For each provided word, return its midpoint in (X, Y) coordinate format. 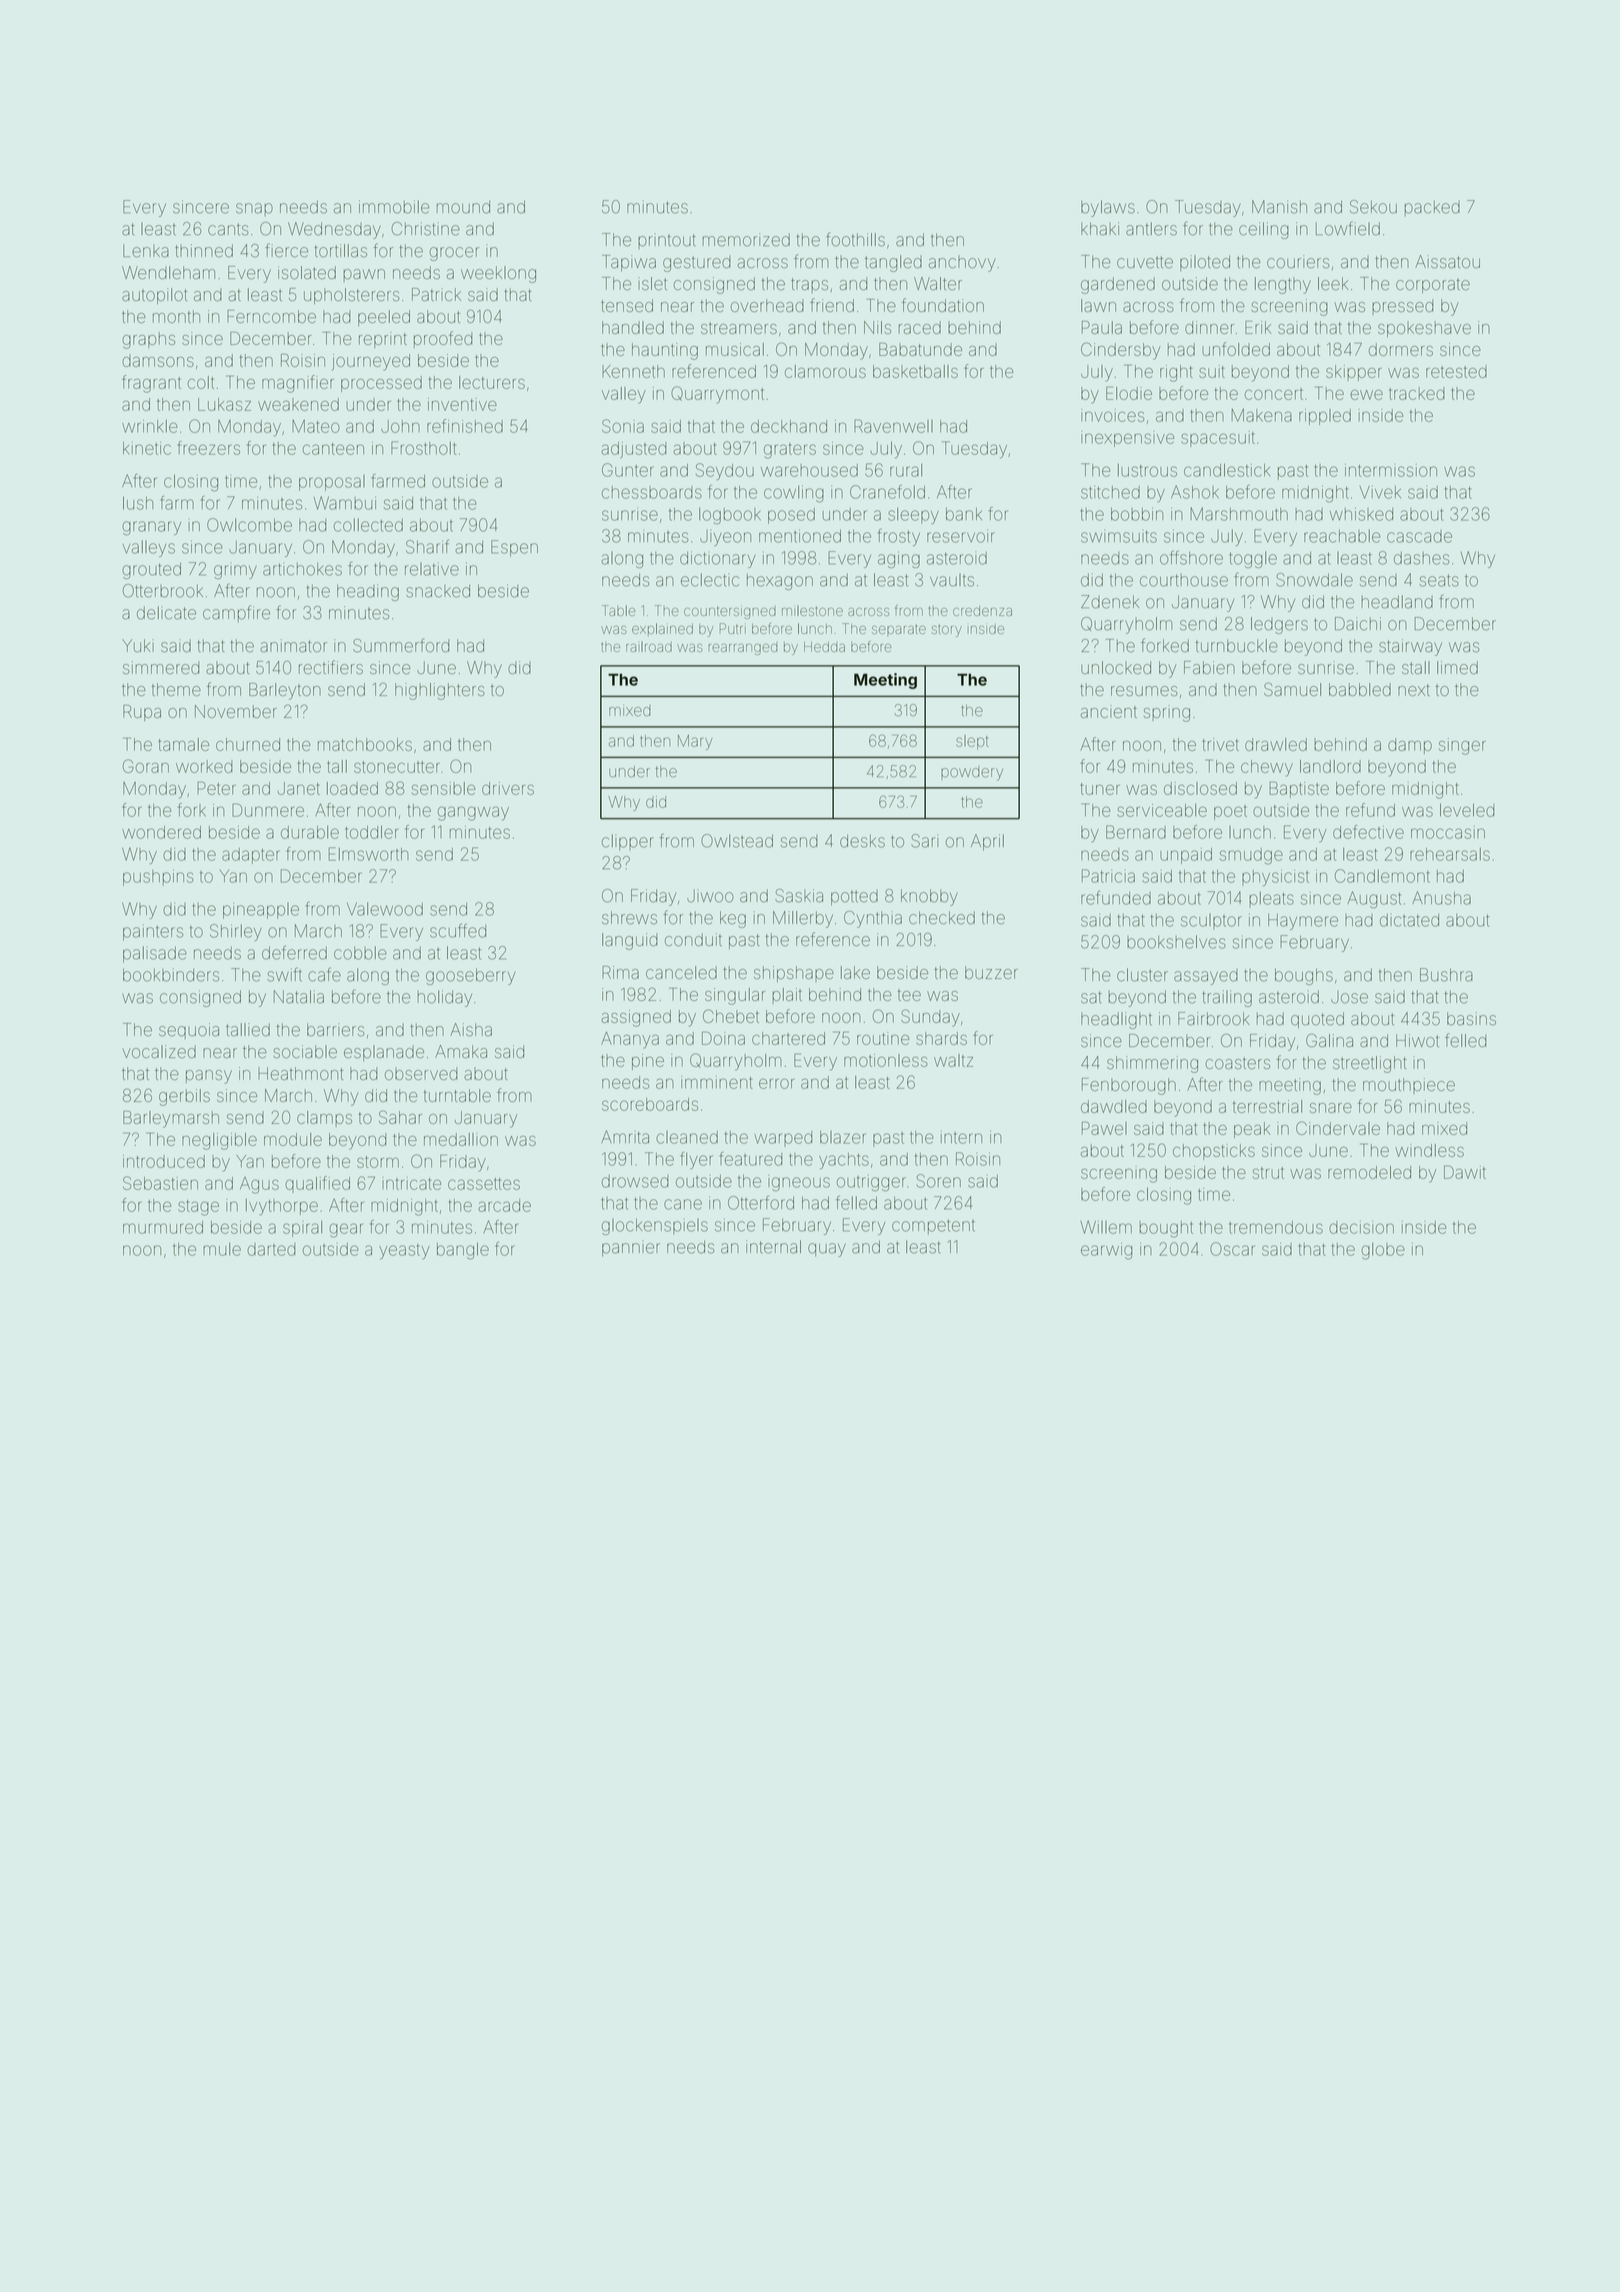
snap (254, 209)
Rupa (142, 713)
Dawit (1465, 1172)
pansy (209, 1077)
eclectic (710, 580)
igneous (799, 1184)
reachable (1342, 536)
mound (463, 207)
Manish (1279, 207)
